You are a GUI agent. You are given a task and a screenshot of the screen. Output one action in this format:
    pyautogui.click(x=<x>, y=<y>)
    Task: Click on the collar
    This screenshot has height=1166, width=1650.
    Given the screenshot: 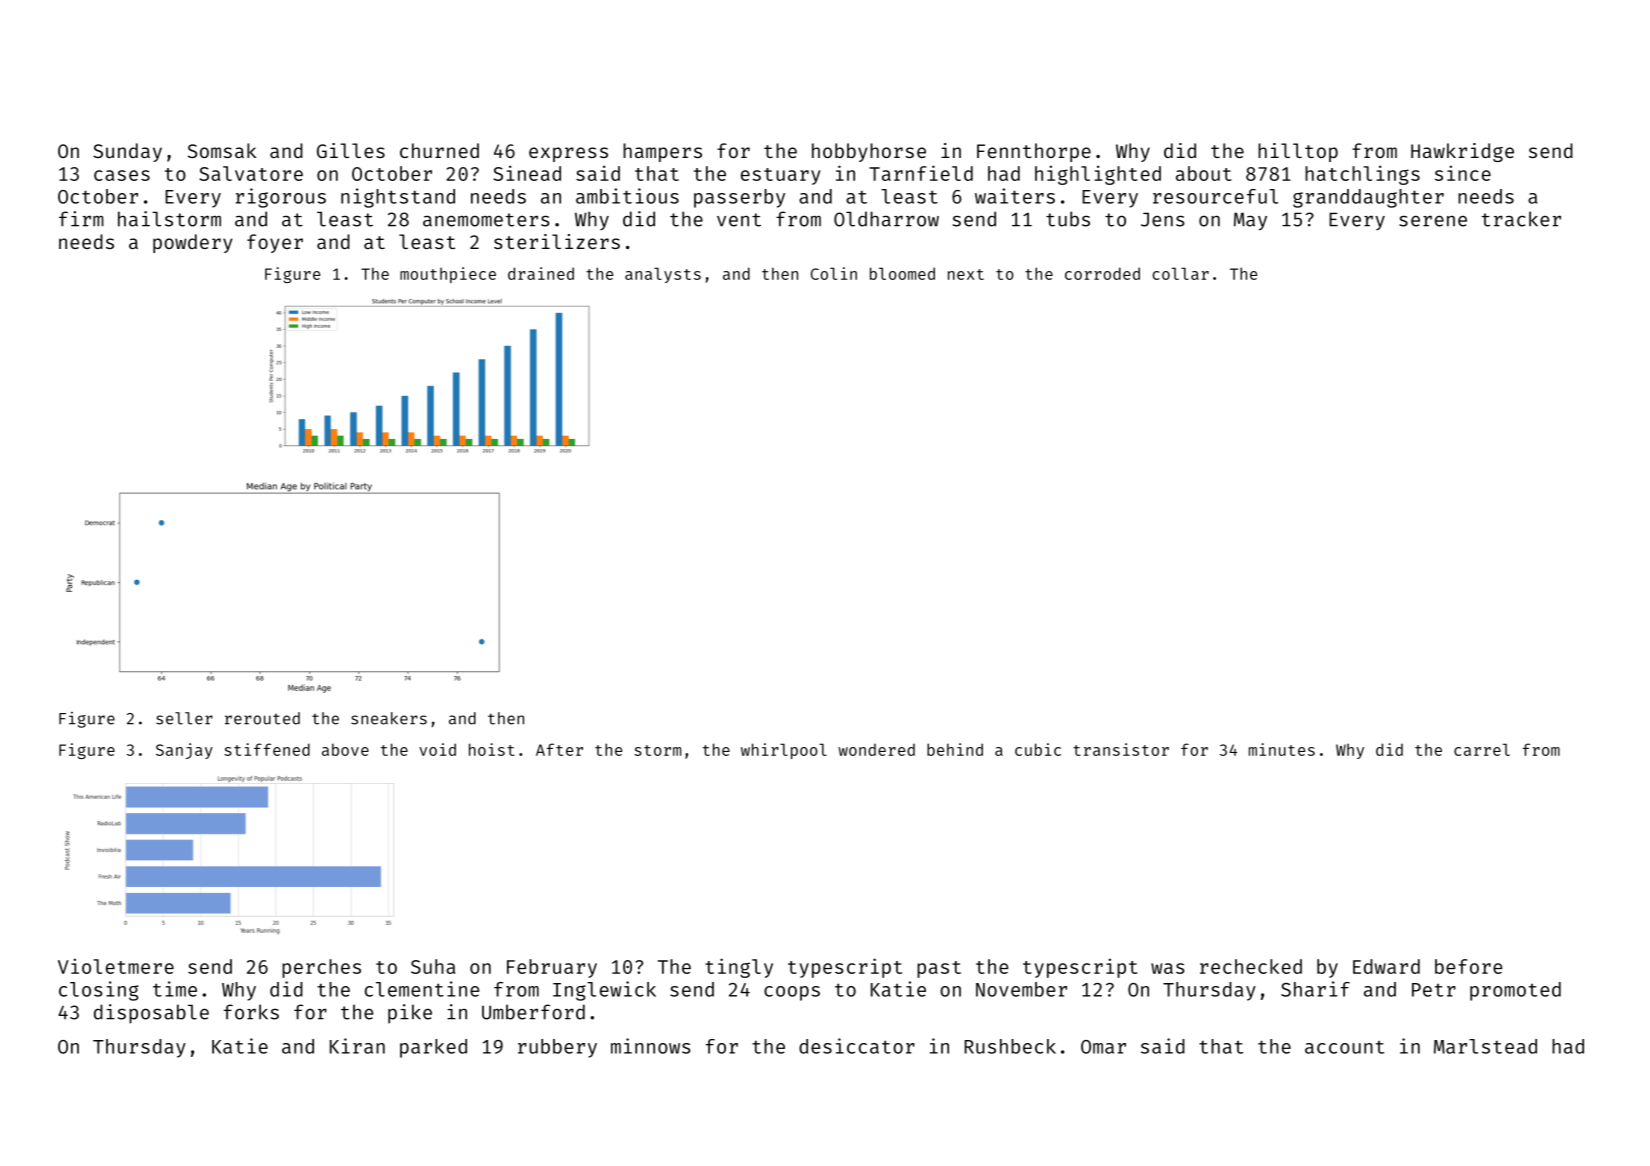 What is the action you would take?
    pyautogui.click(x=1181, y=273)
